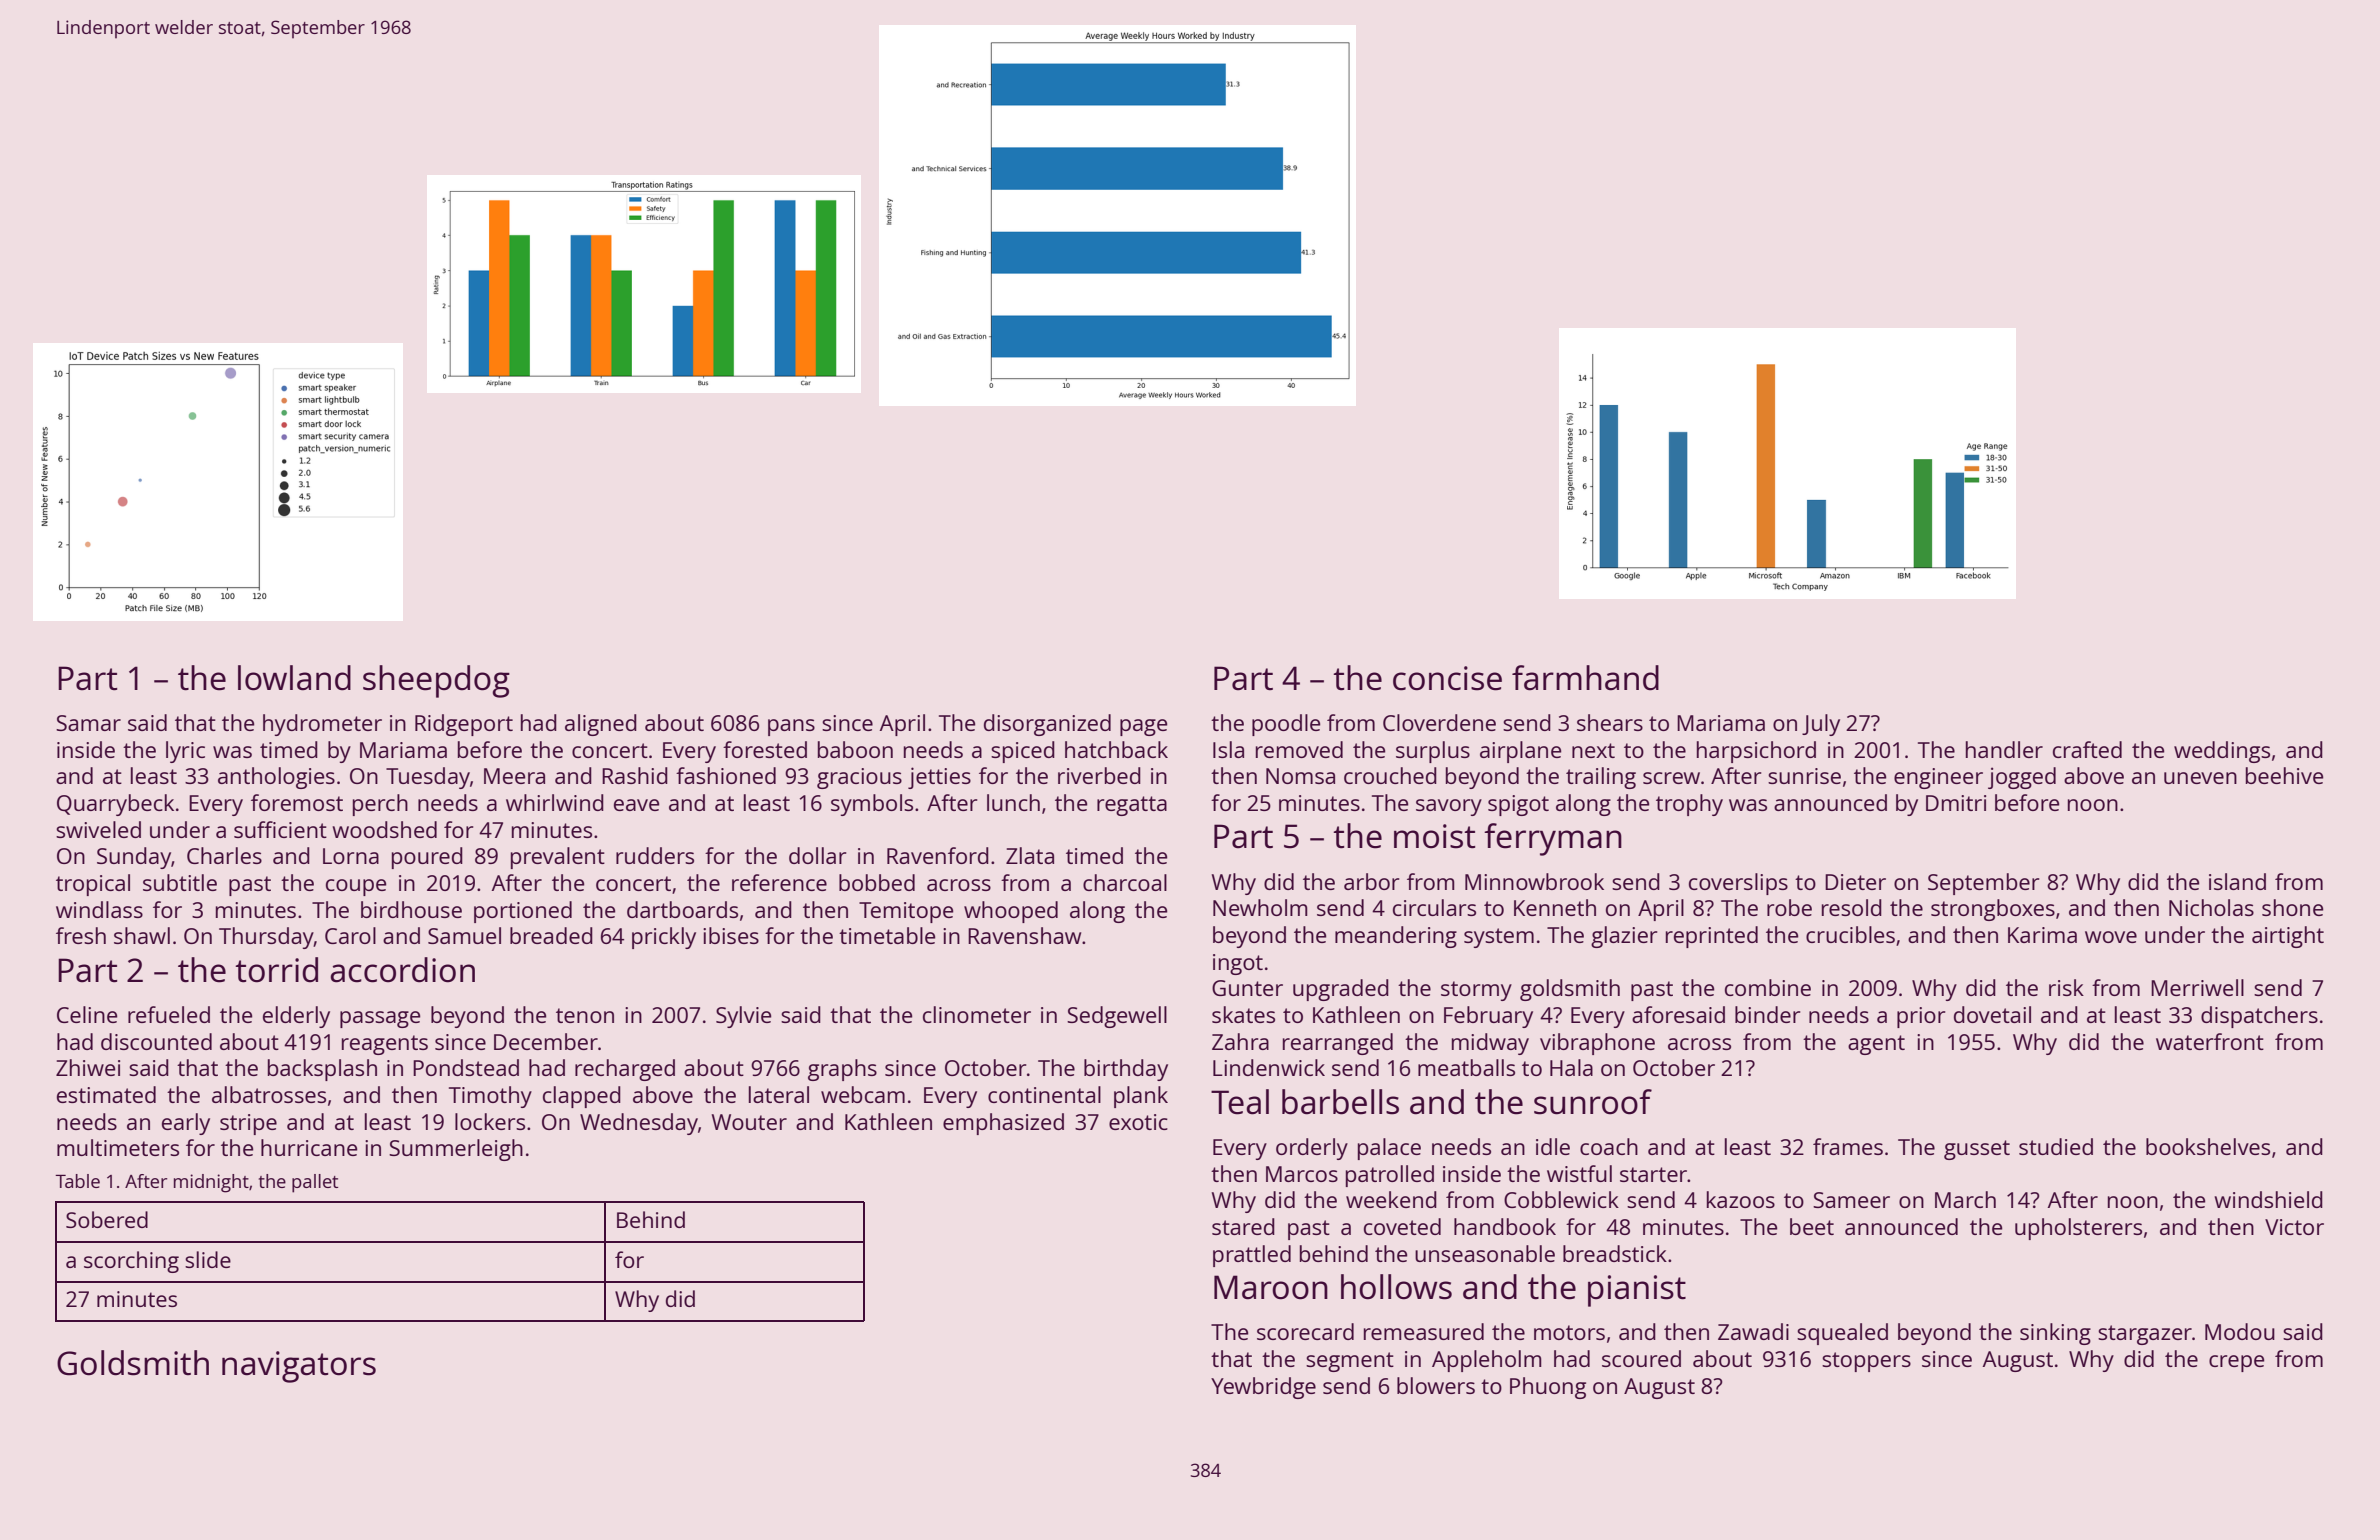  I want to click on anthologies, so click(276, 778).
